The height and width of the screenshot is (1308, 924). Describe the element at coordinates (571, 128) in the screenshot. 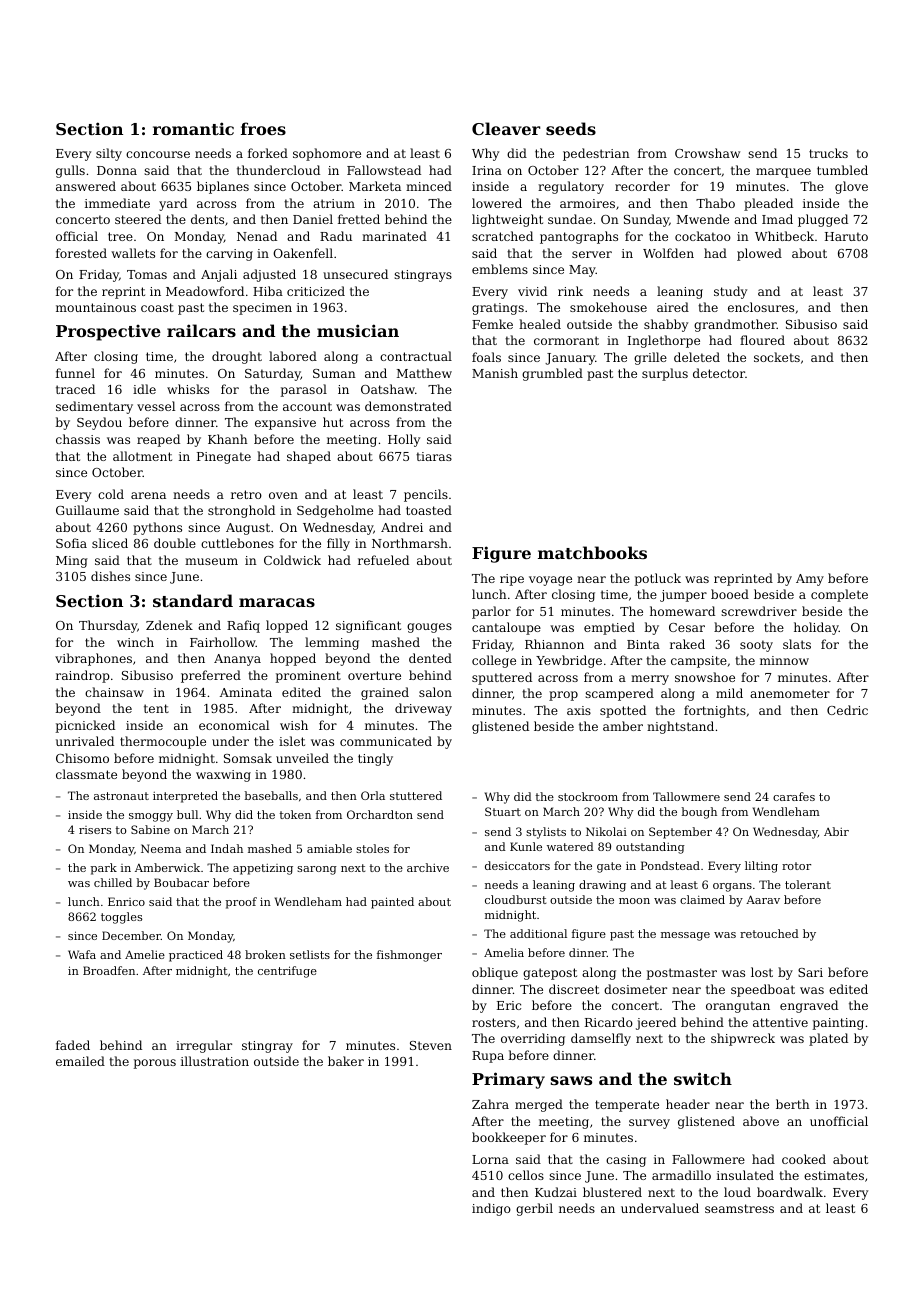

I see `seeds` at that location.
